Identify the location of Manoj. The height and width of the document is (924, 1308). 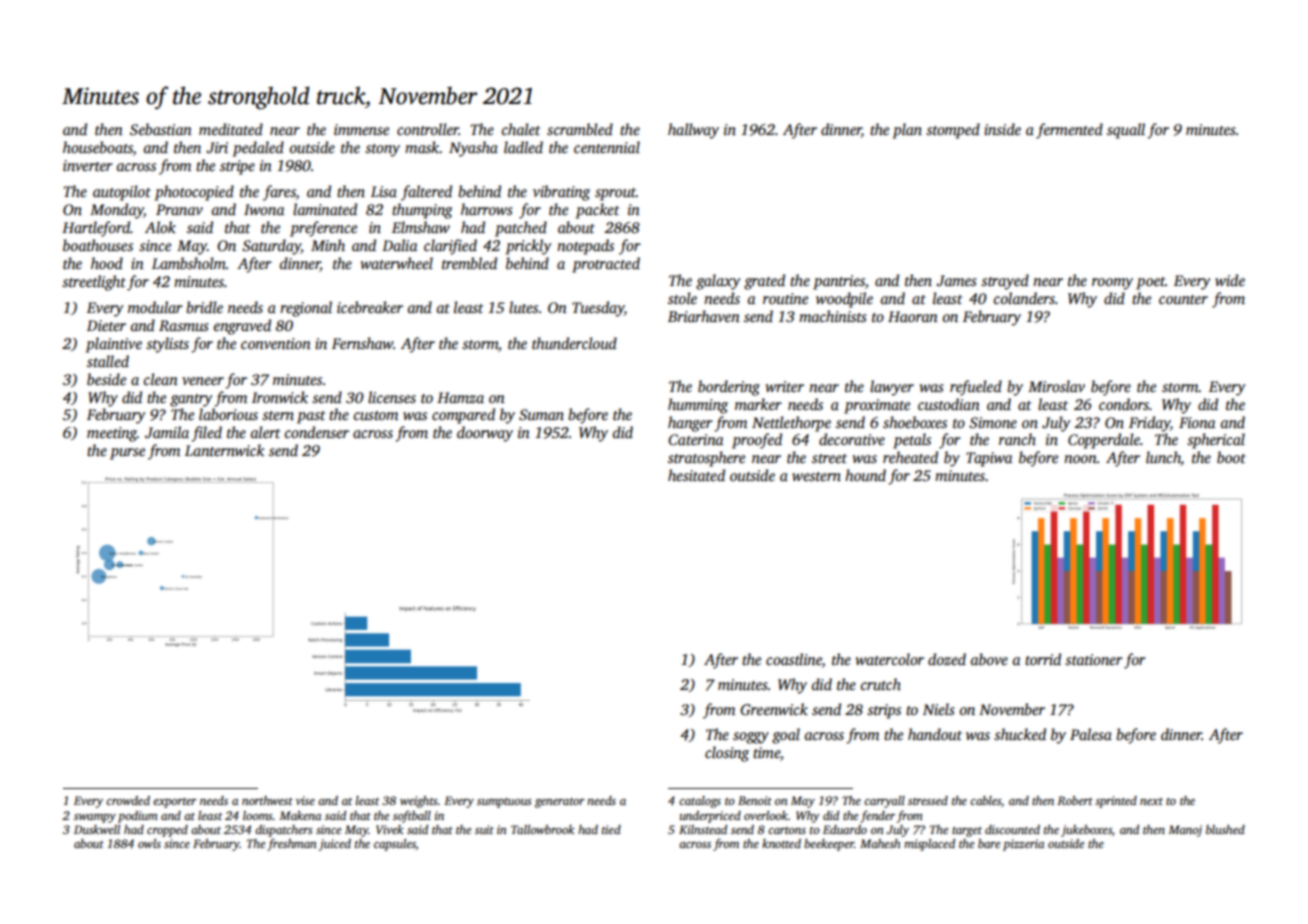
(1185, 831).
